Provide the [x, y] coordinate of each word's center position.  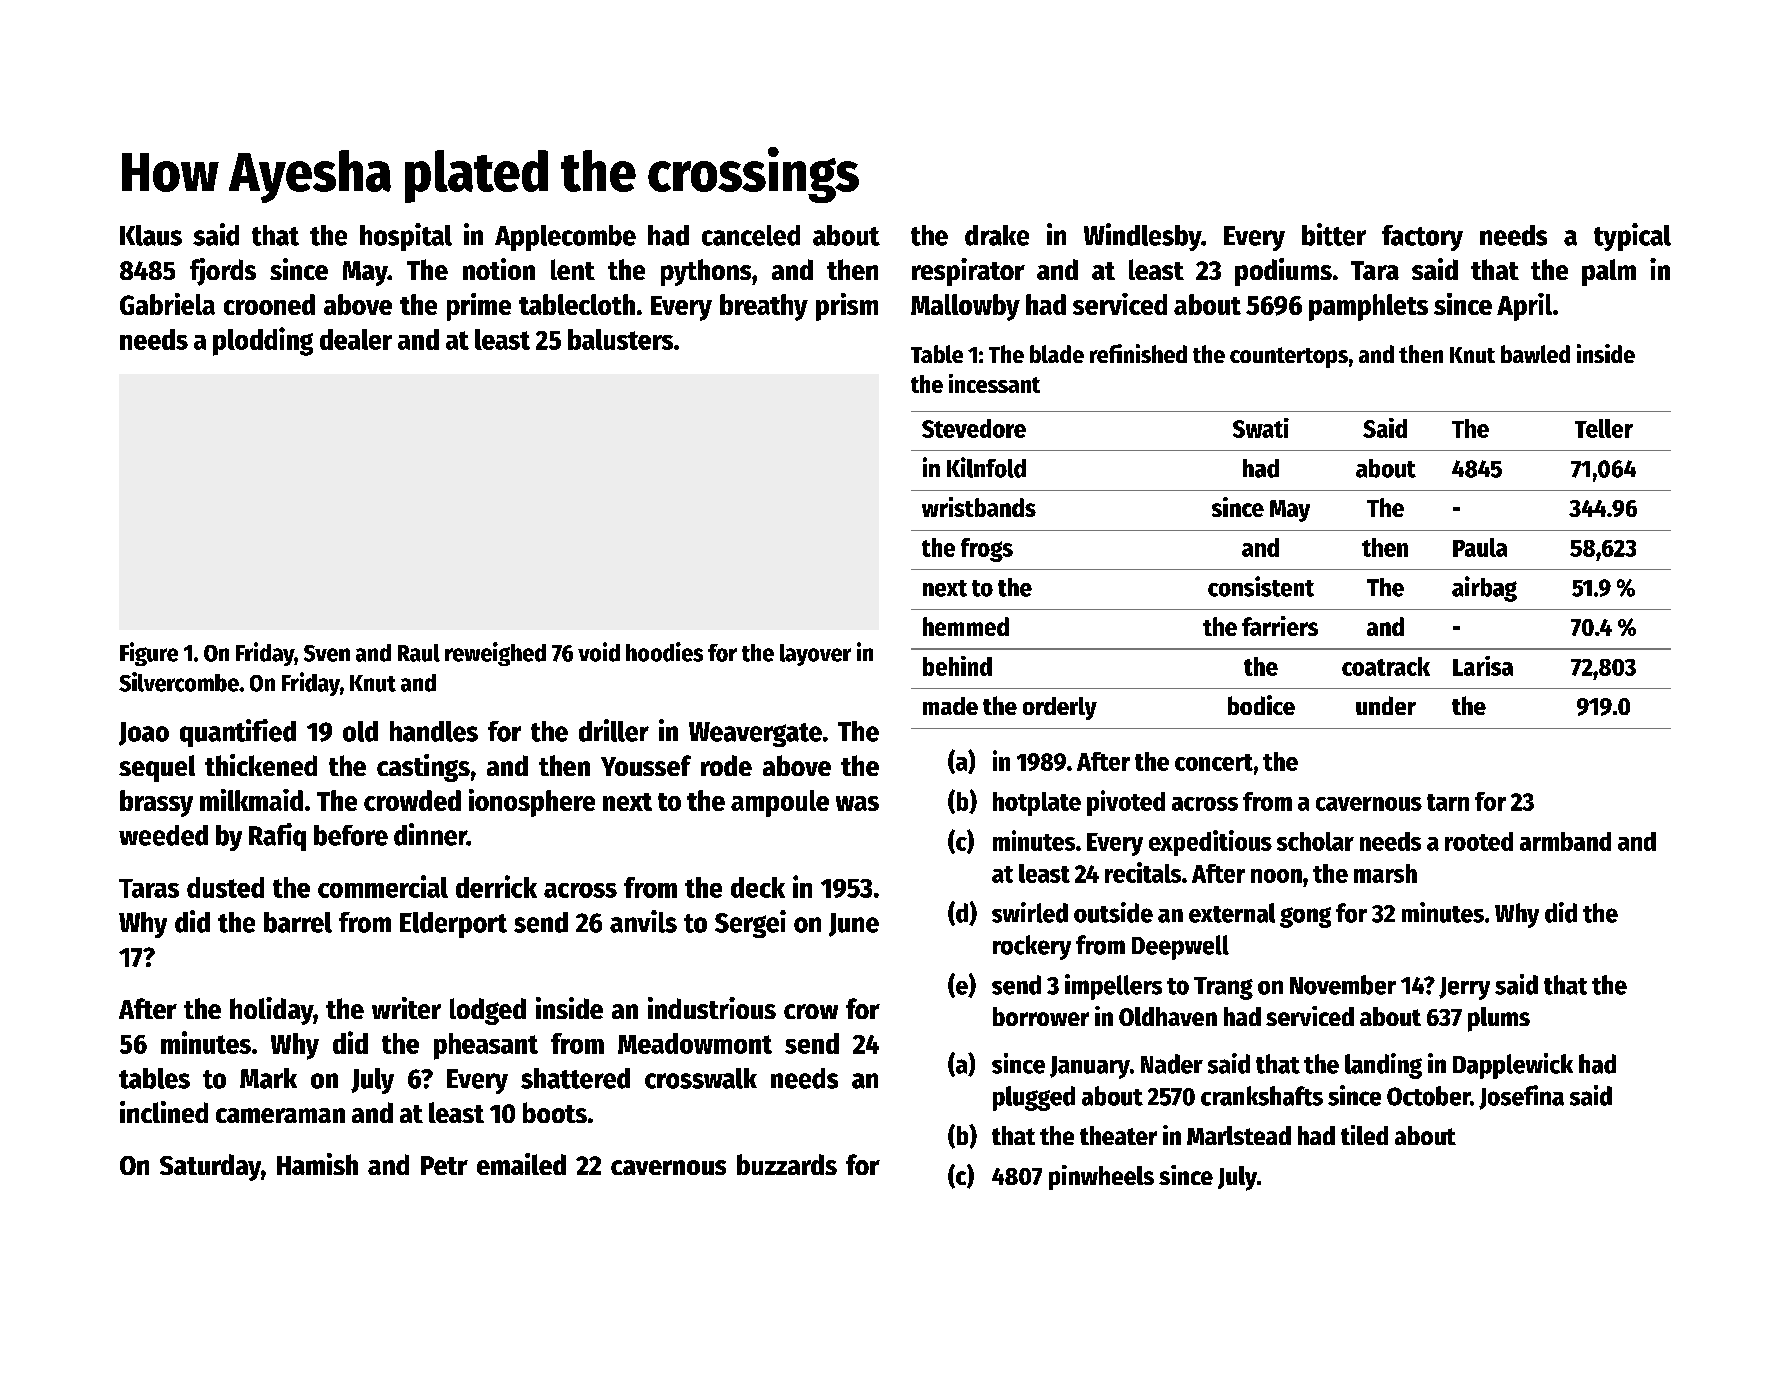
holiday [272, 1011]
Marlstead [1239, 1135]
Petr [444, 1165]
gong [1305, 917]
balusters [620, 339]
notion [499, 269]
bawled [1535, 354]
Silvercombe [179, 682]
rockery [1032, 947]
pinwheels [1101, 1177]
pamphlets [1368, 307]
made [950, 706]
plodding [263, 341]
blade [1057, 354]
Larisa [1483, 666]
